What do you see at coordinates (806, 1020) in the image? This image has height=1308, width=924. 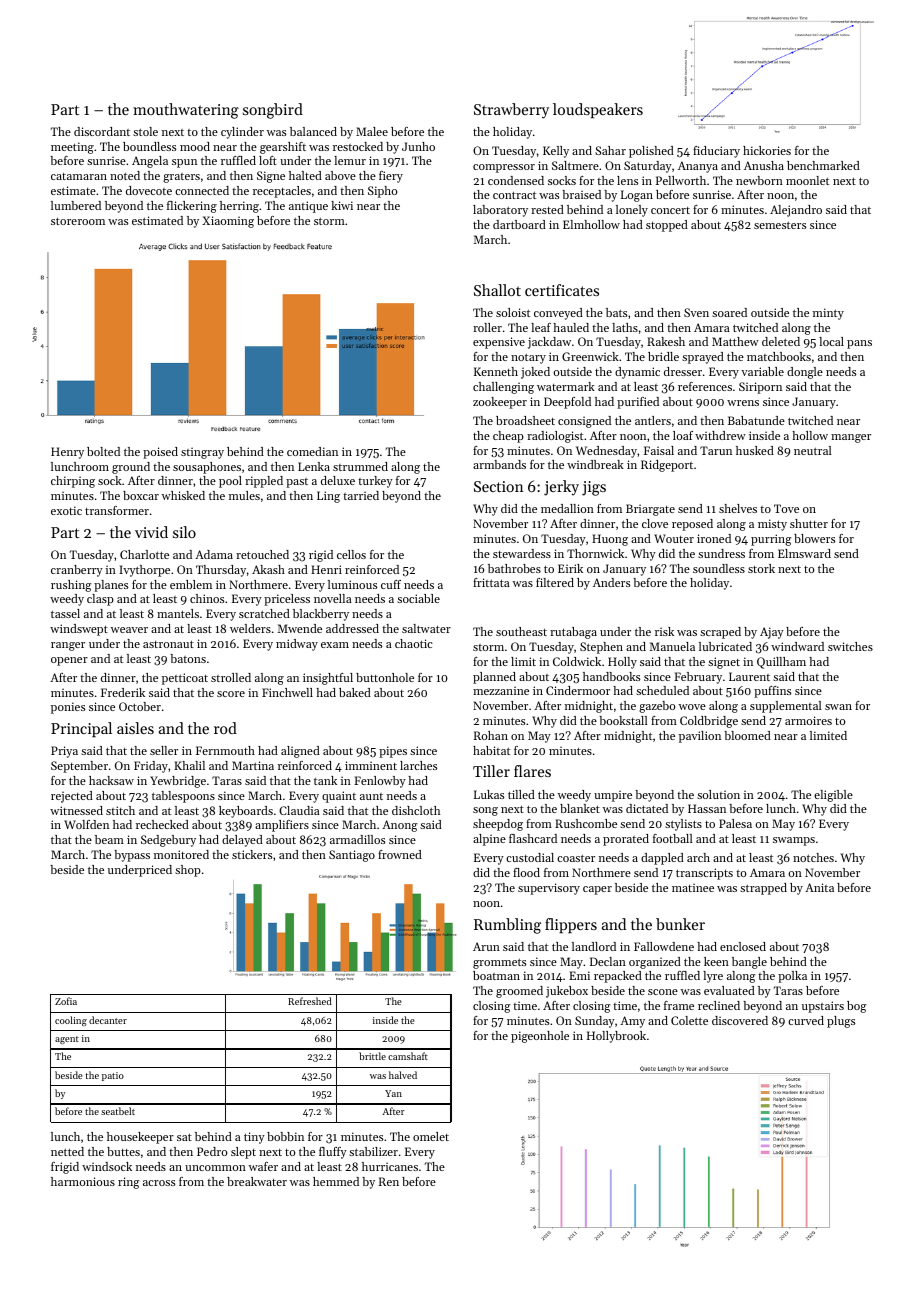 I see `curved` at bounding box center [806, 1020].
